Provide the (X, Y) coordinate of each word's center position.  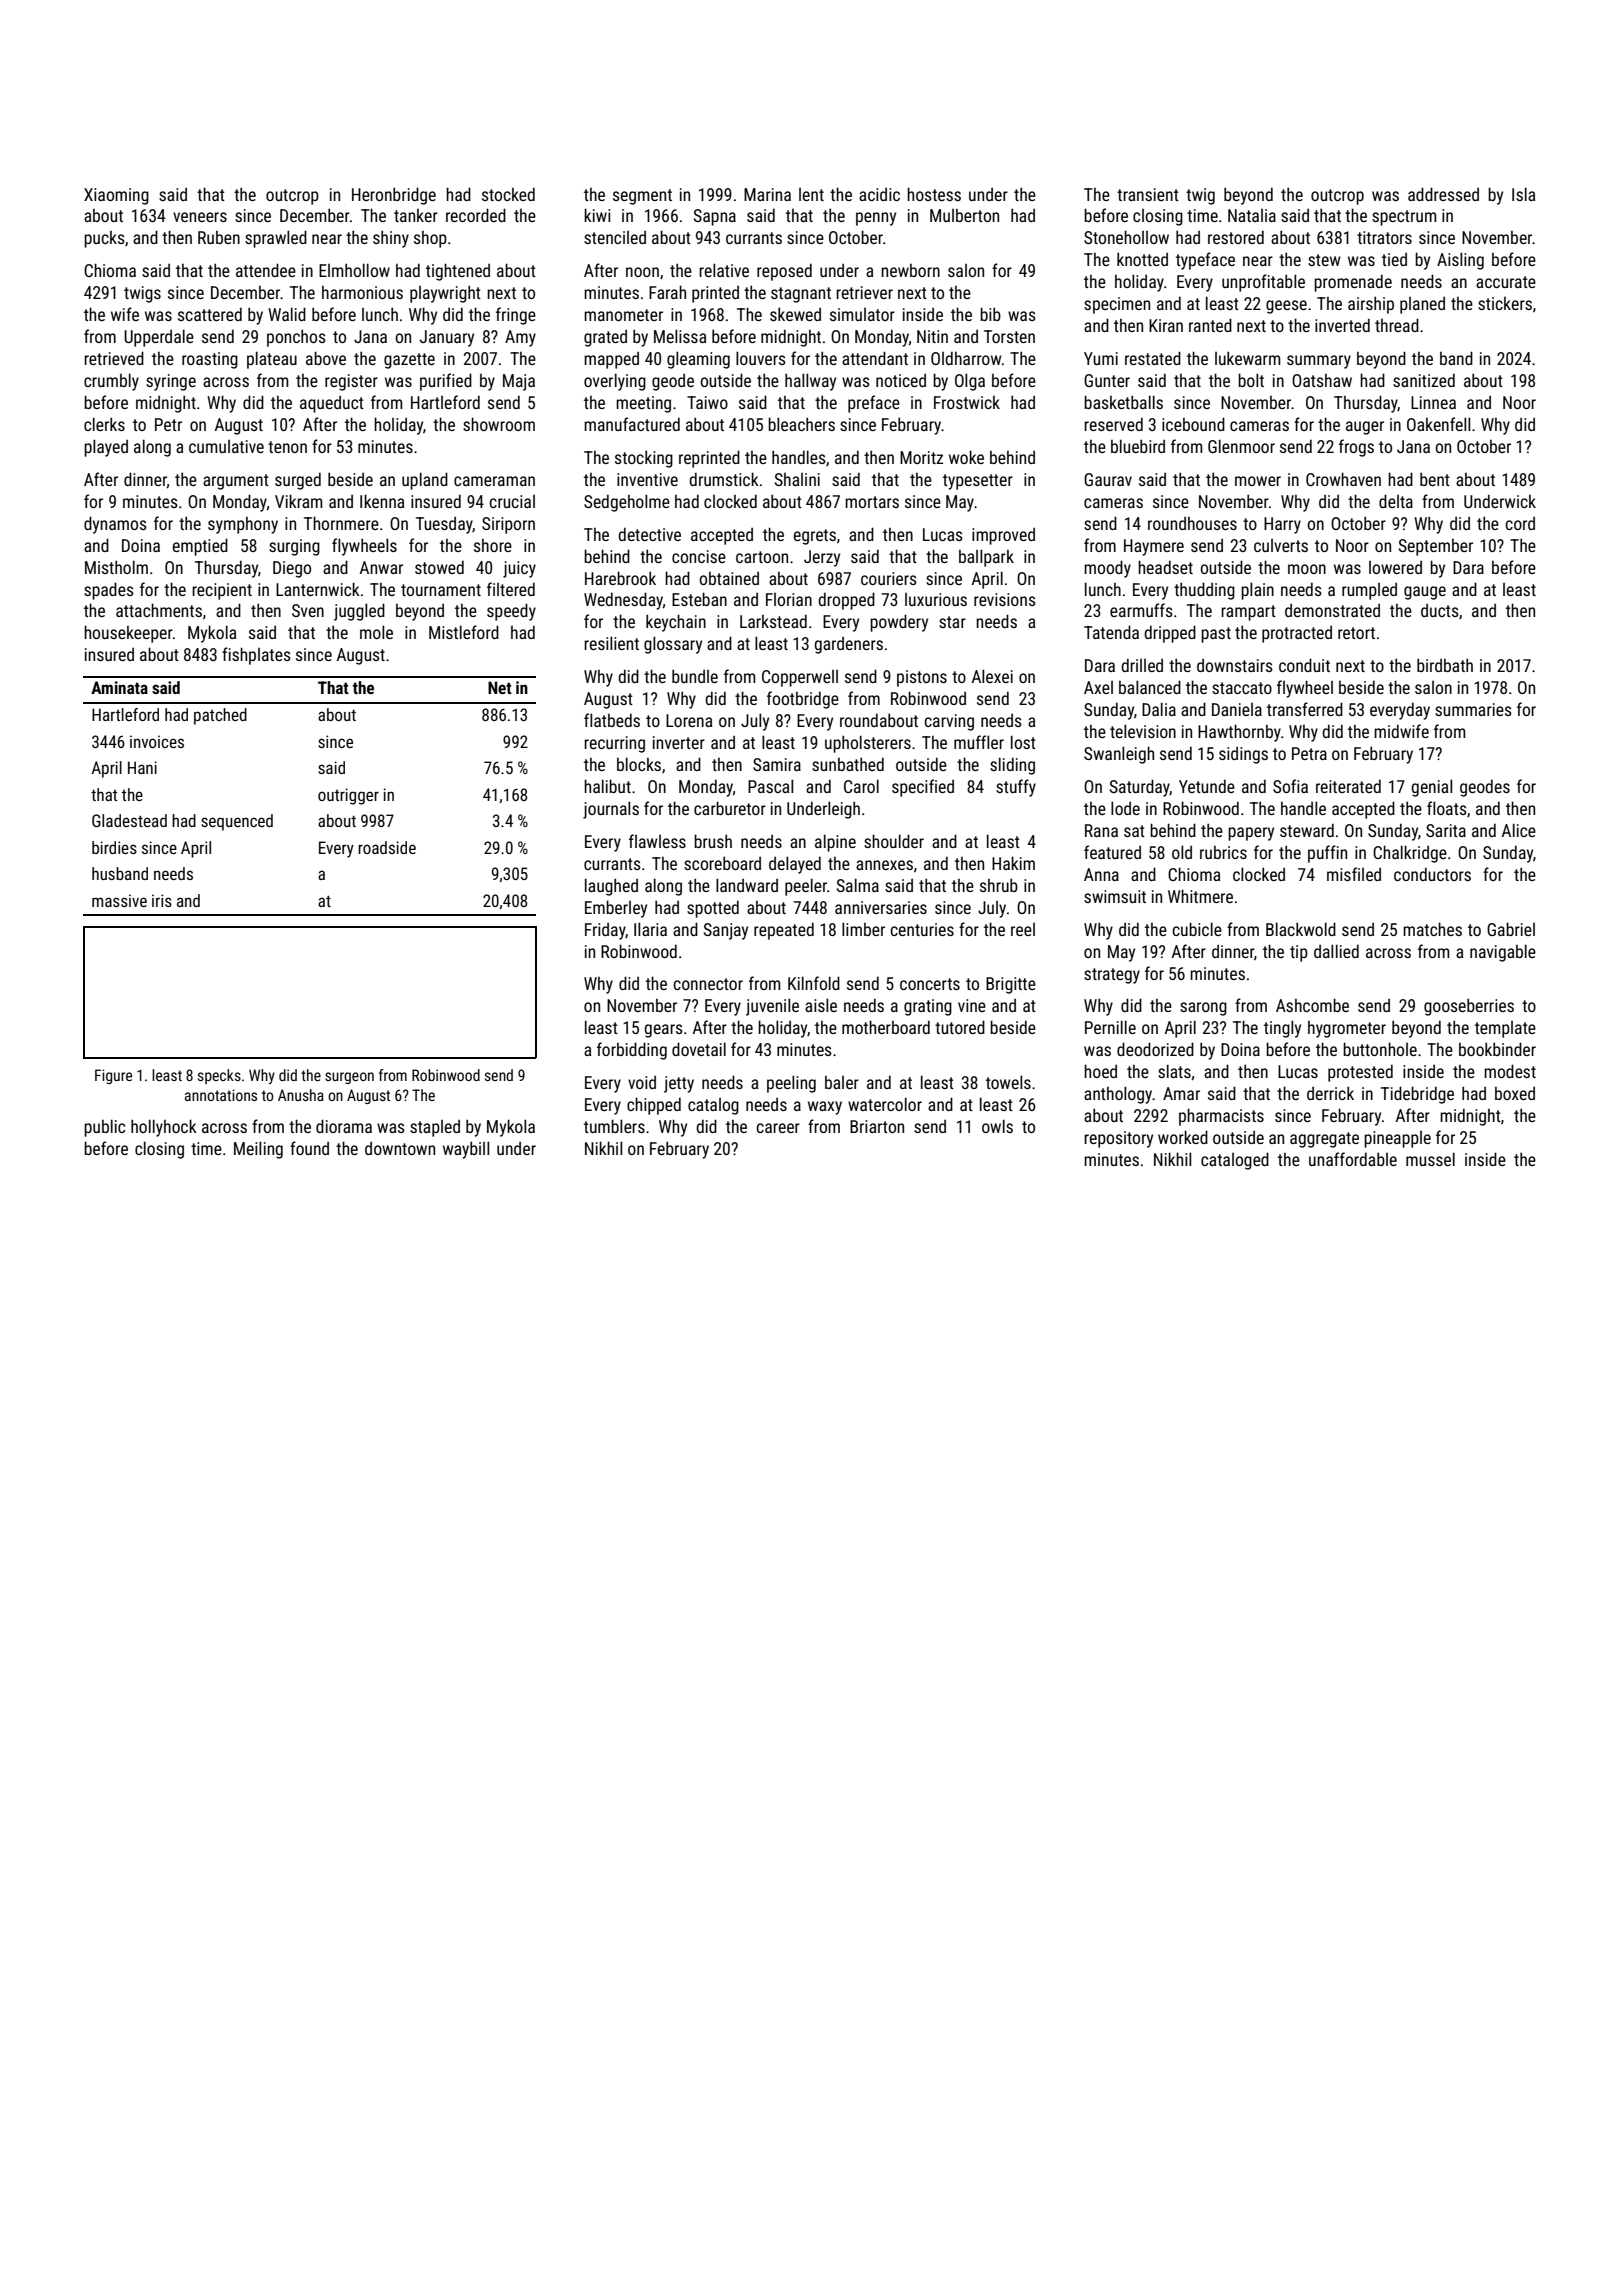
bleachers (801, 424)
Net (500, 687)
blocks (639, 764)
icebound (1193, 424)
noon (642, 272)
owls (997, 1126)
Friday (605, 931)
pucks (104, 239)
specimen (1117, 305)
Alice (1519, 830)
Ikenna (382, 501)
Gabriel (1511, 929)
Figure (113, 1076)
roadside (387, 847)
